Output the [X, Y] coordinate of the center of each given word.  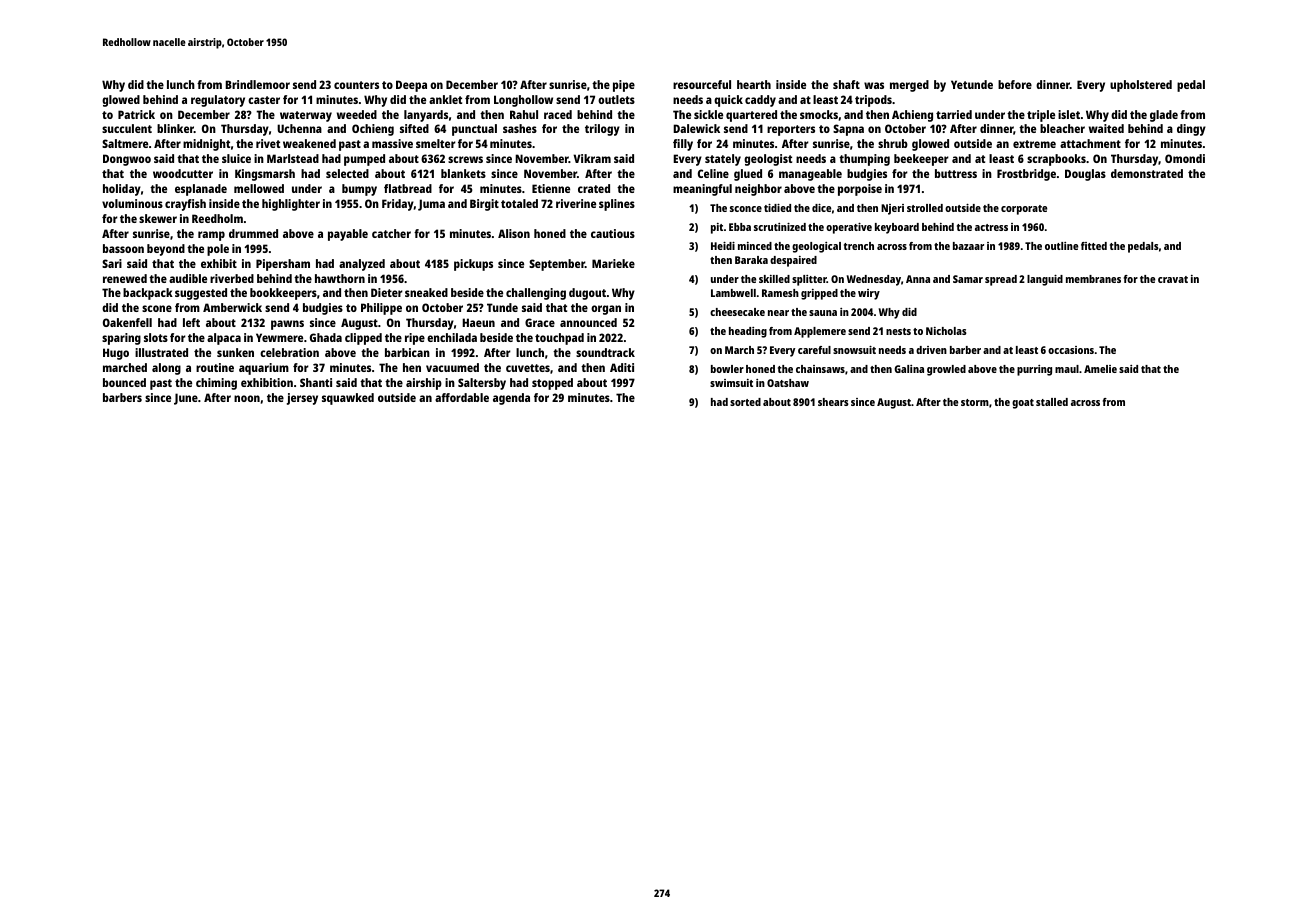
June [186, 399]
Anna [918, 279]
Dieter [387, 292]
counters [356, 85]
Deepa [411, 86]
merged [909, 86]
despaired [793, 261]
